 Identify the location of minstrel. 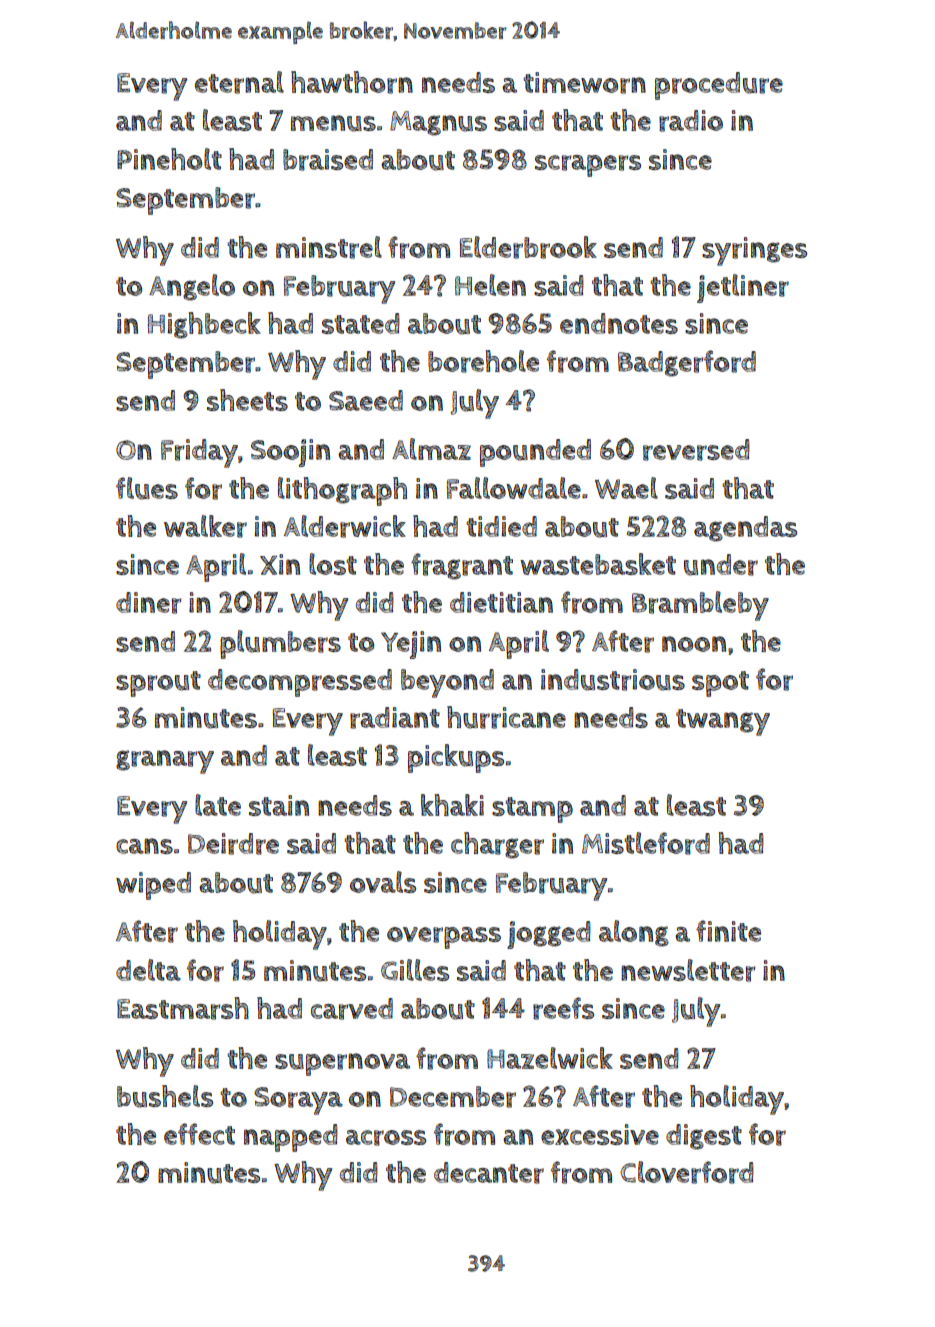
(329, 247).
